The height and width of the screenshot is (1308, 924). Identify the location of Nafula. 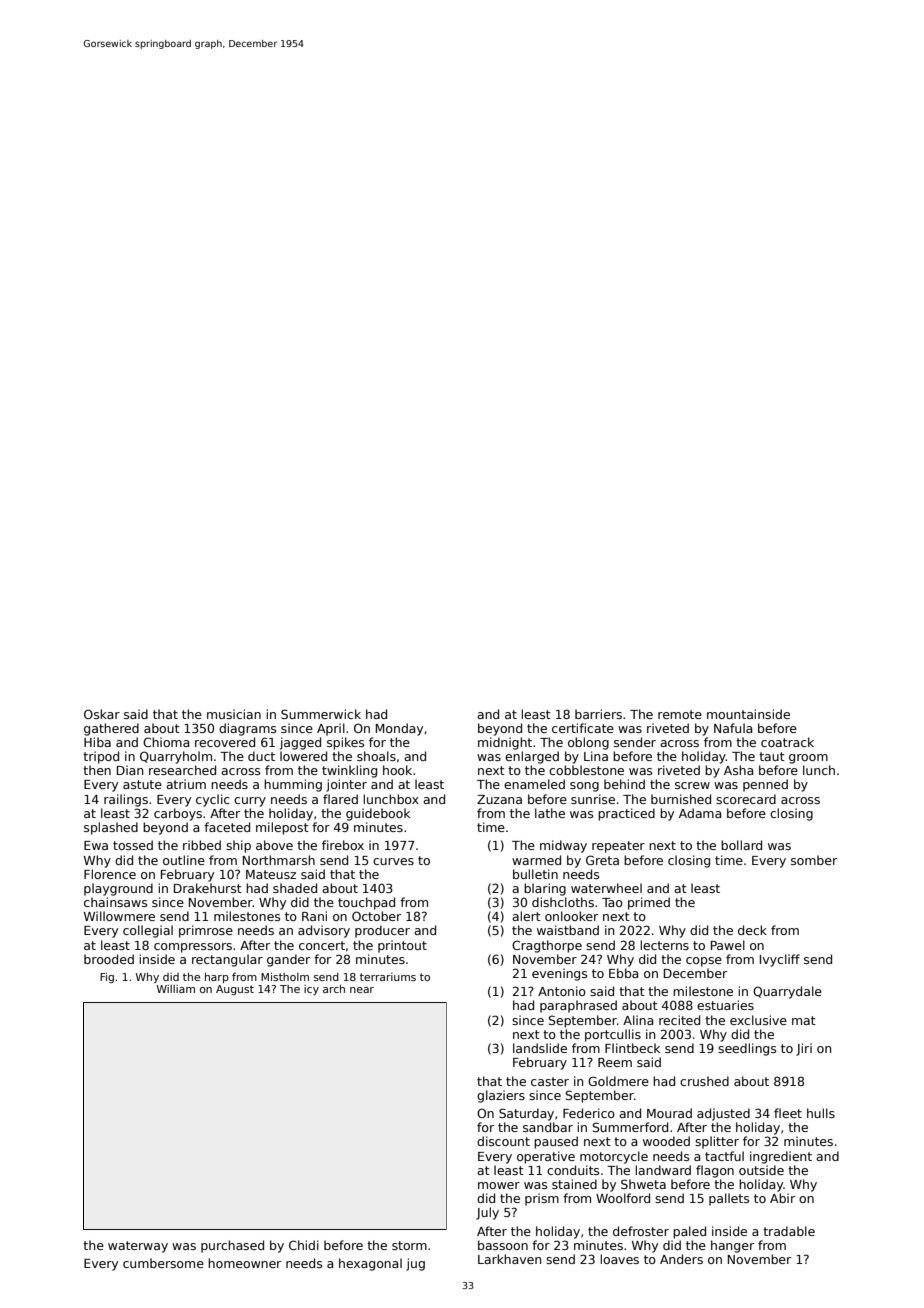
(733, 728).
